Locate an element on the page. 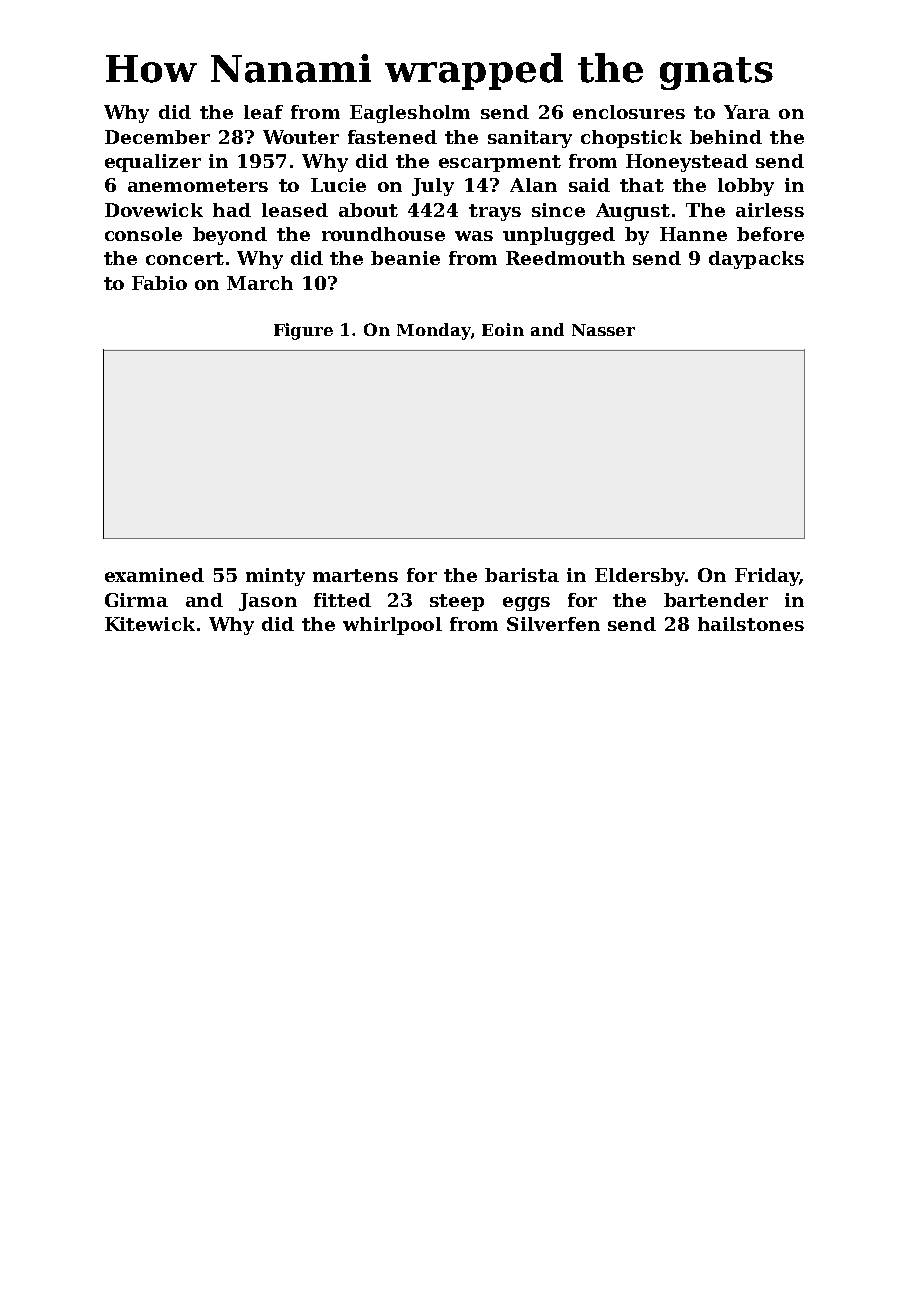  daypacks is located at coordinates (756, 260).
